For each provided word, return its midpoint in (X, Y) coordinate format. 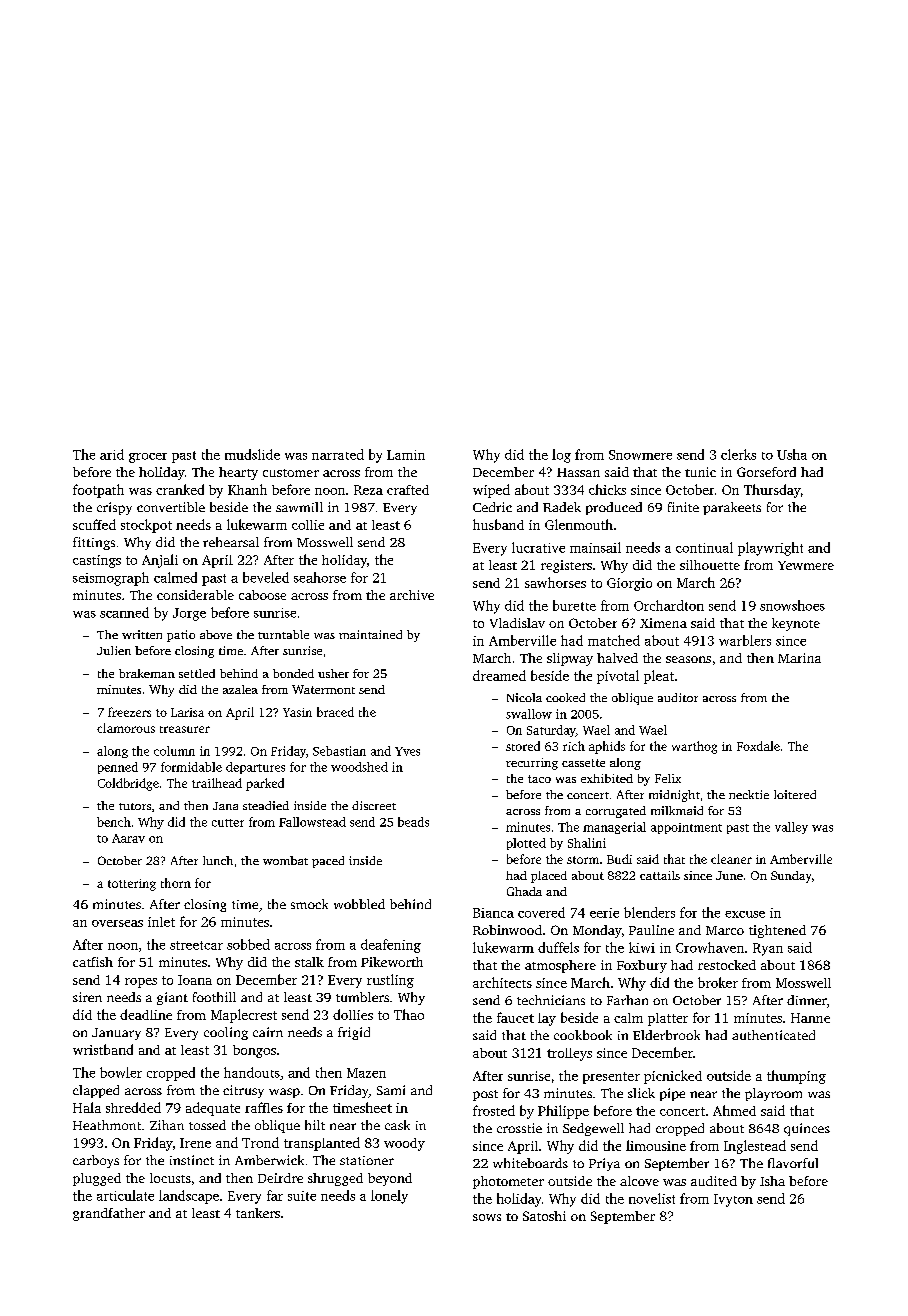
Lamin (406, 455)
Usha (792, 454)
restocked (727, 965)
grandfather (109, 1214)
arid (112, 454)
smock (309, 904)
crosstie (519, 1128)
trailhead (217, 783)
